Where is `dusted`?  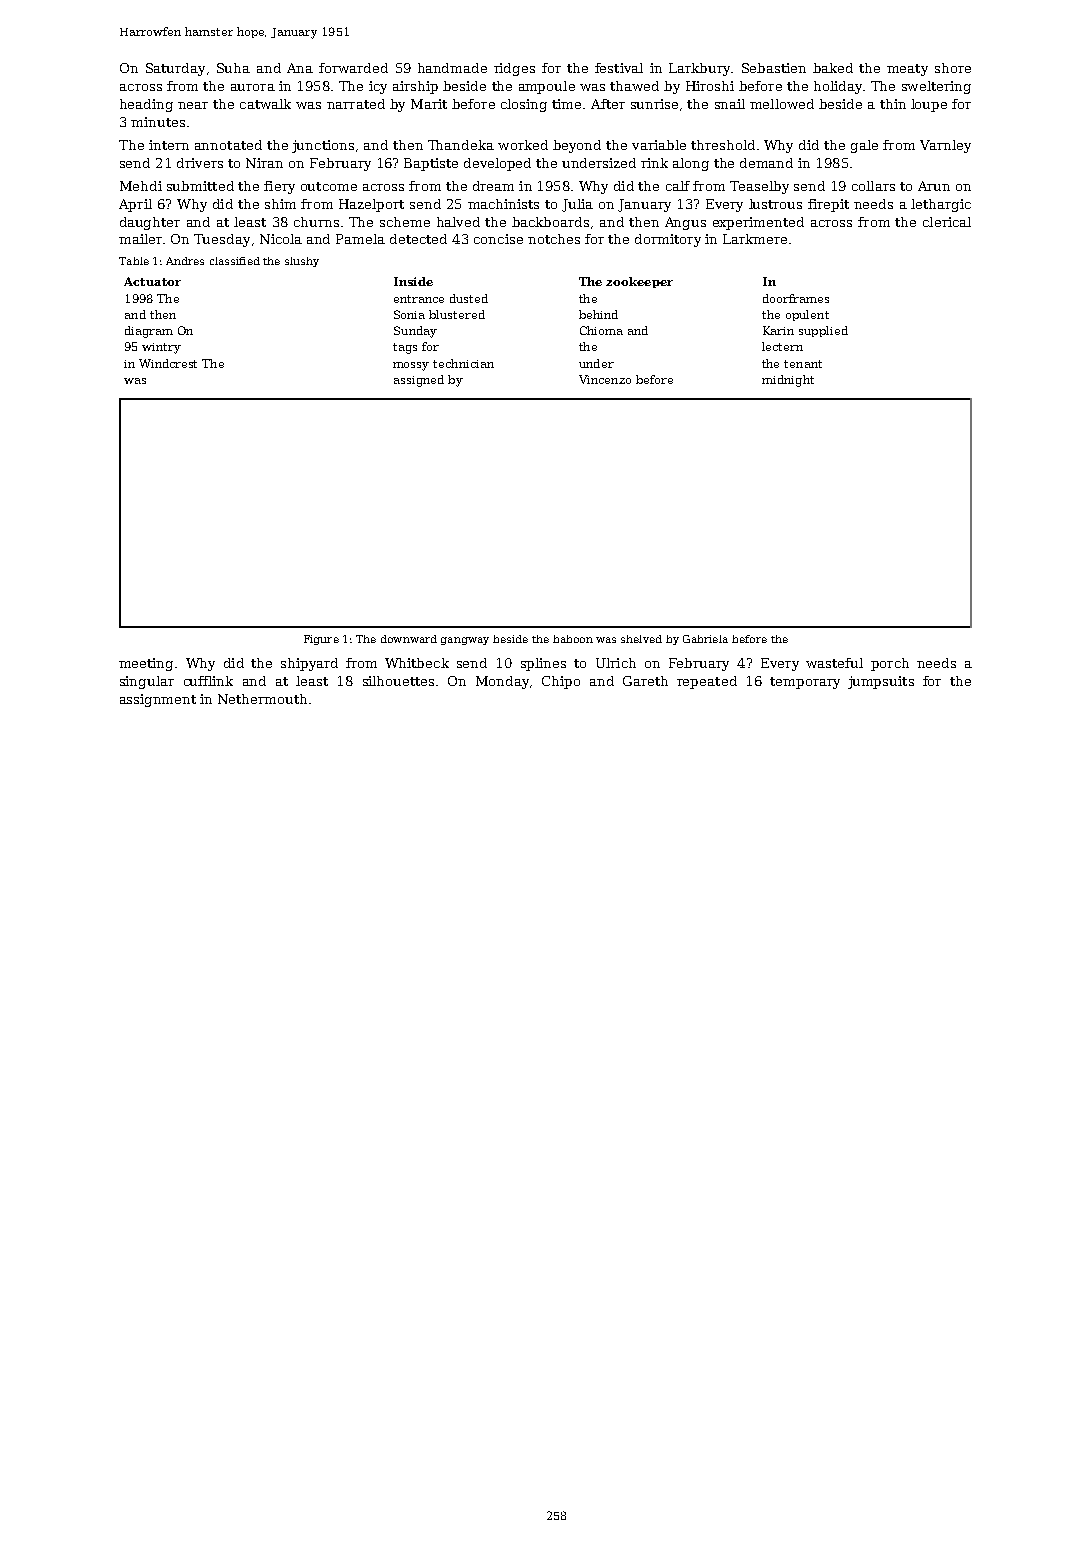
dusted is located at coordinates (469, 298).
